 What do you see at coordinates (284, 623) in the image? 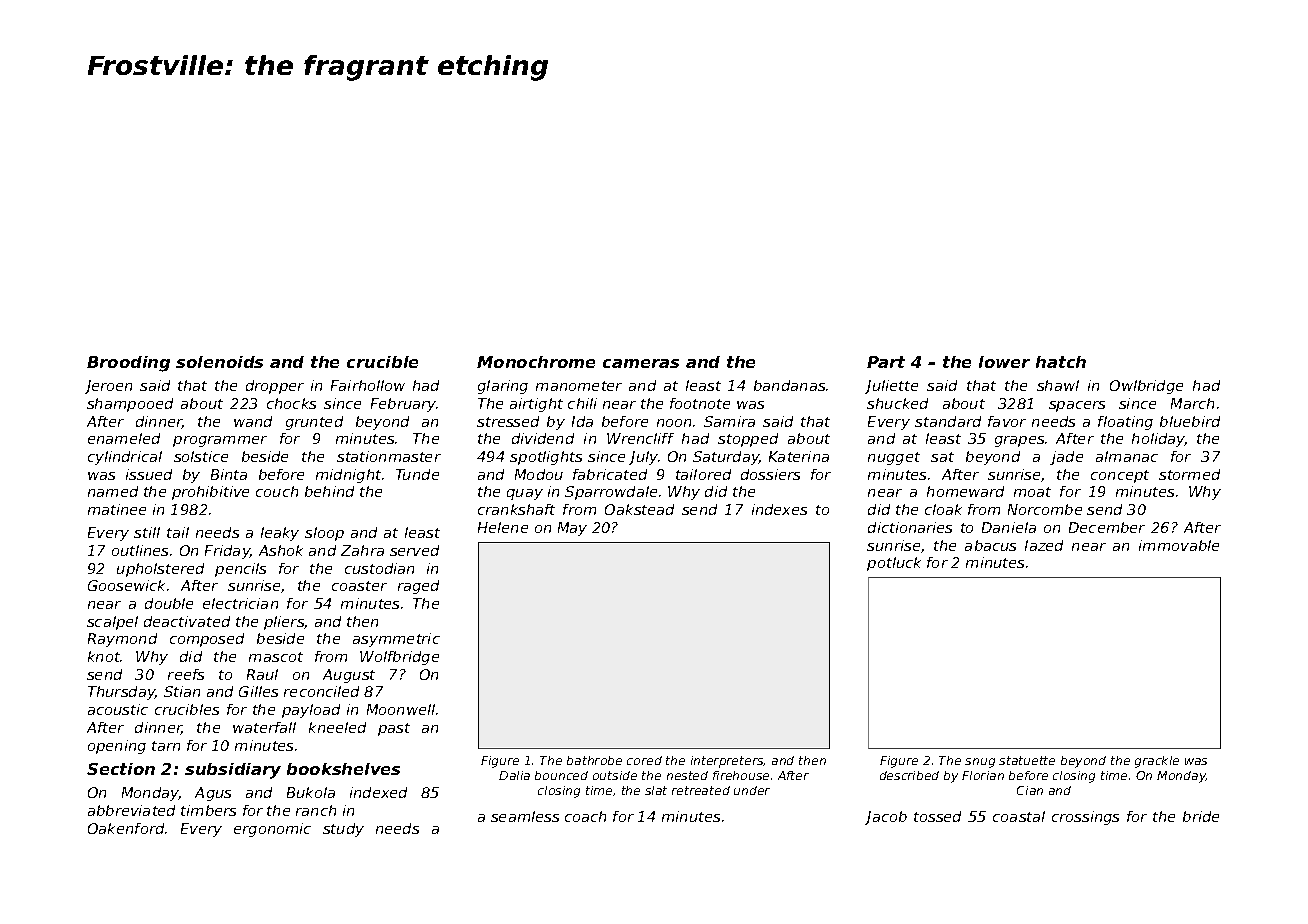
I see `pliers` at bounding box center [284, 623].
